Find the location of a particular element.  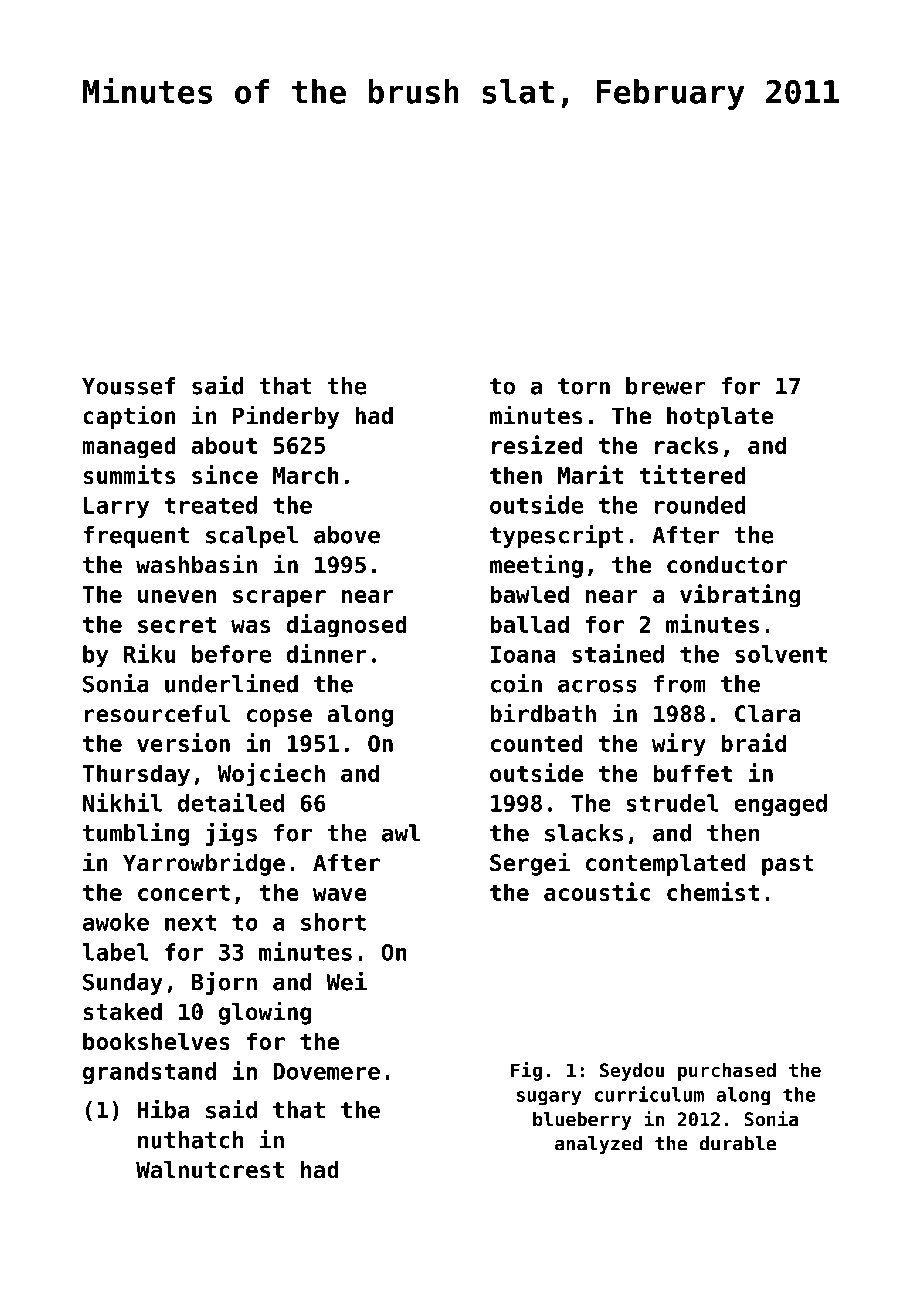

contemplated is located at coordinates (666, 865).
